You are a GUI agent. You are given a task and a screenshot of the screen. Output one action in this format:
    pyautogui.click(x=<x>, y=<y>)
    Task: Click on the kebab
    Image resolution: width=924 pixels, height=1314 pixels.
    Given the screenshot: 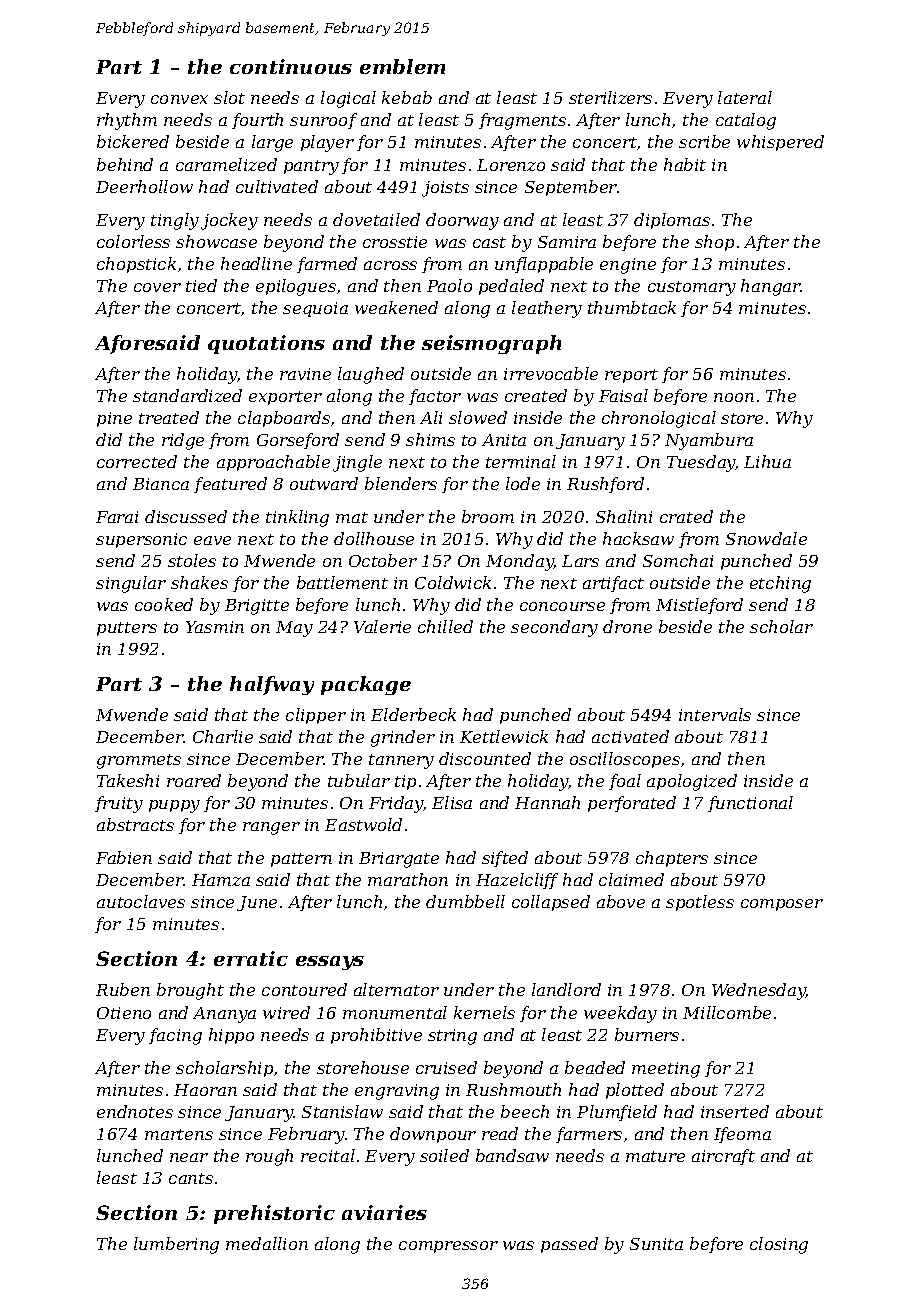 What is the action you would take?
    pyautogui.click(x=407, y=97)
